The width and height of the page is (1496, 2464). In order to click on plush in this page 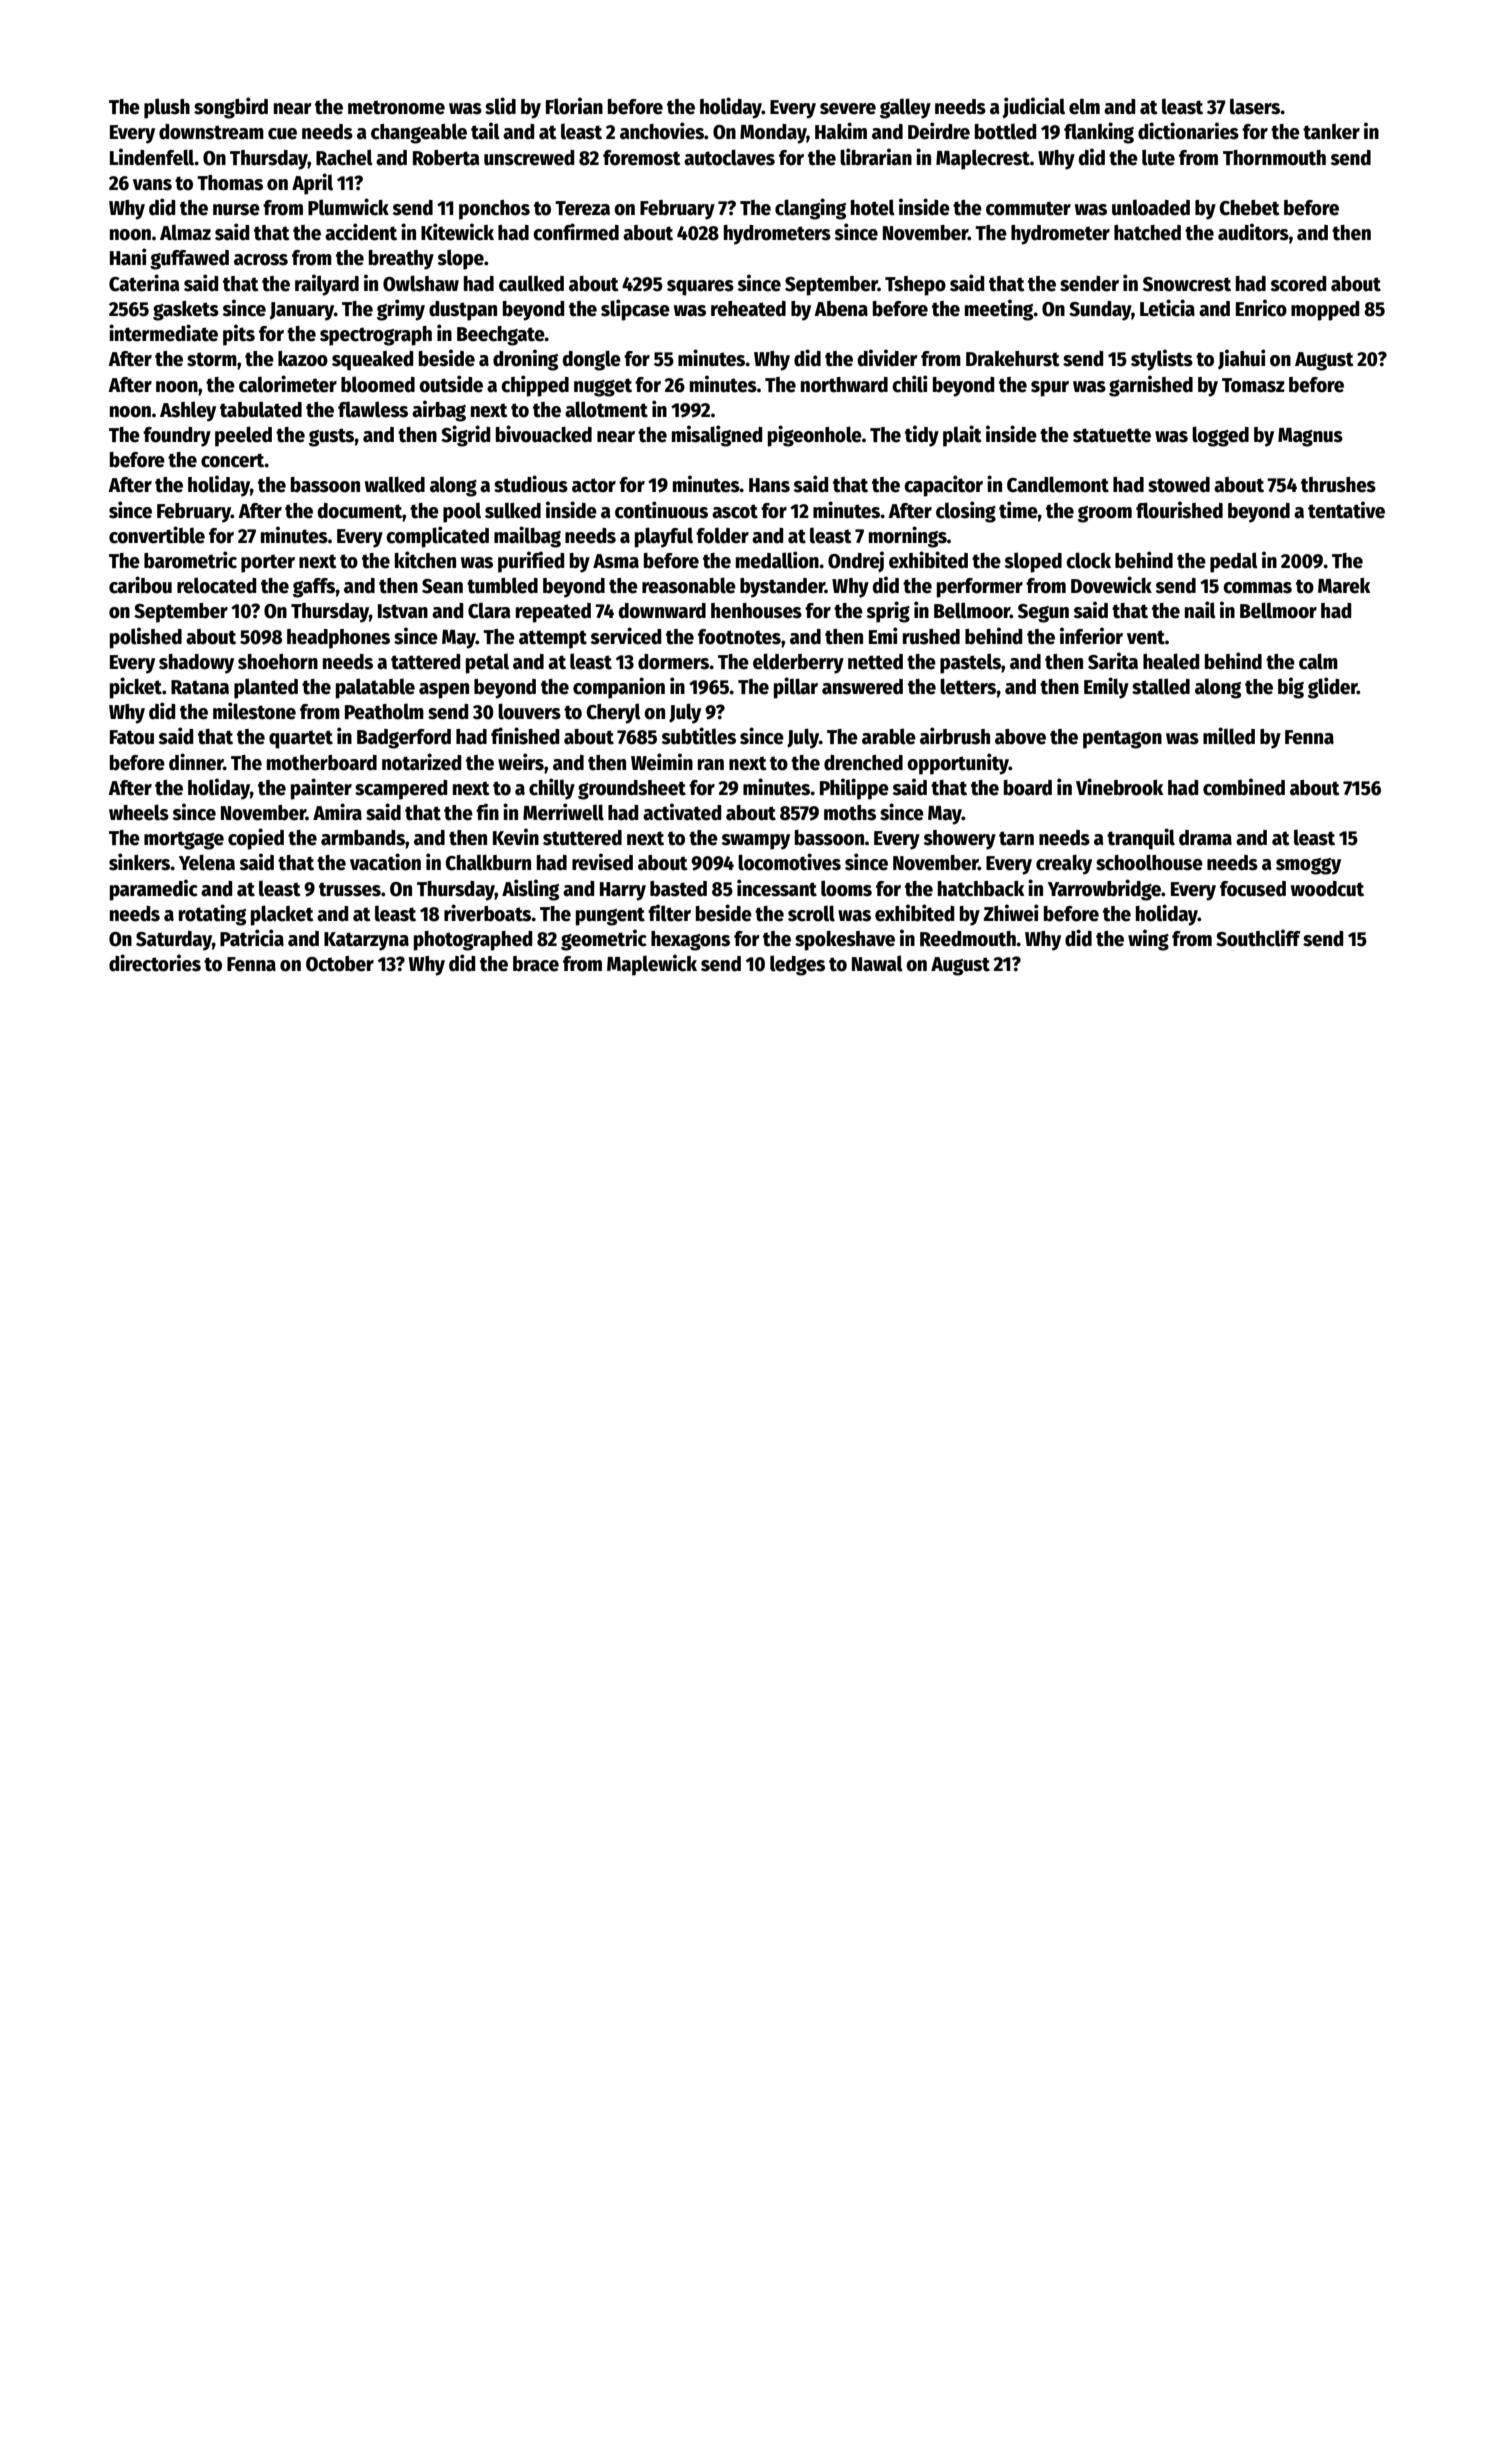, I will do `click(167, 108)`.
